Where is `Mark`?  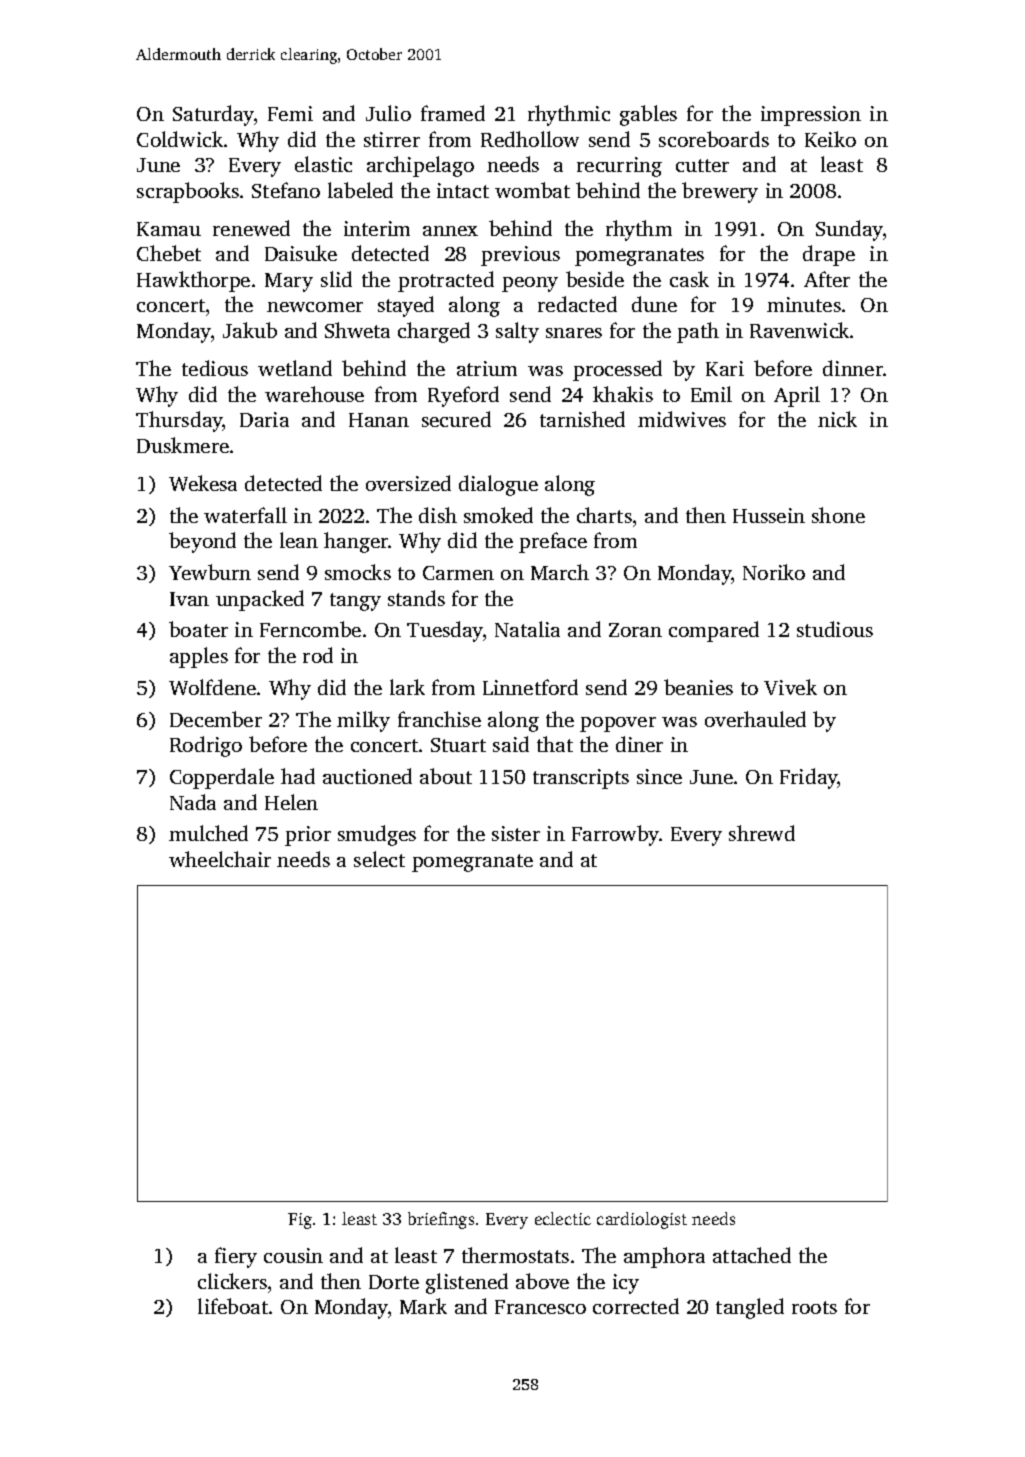
Mark is located at coordinates (423, 1306).
